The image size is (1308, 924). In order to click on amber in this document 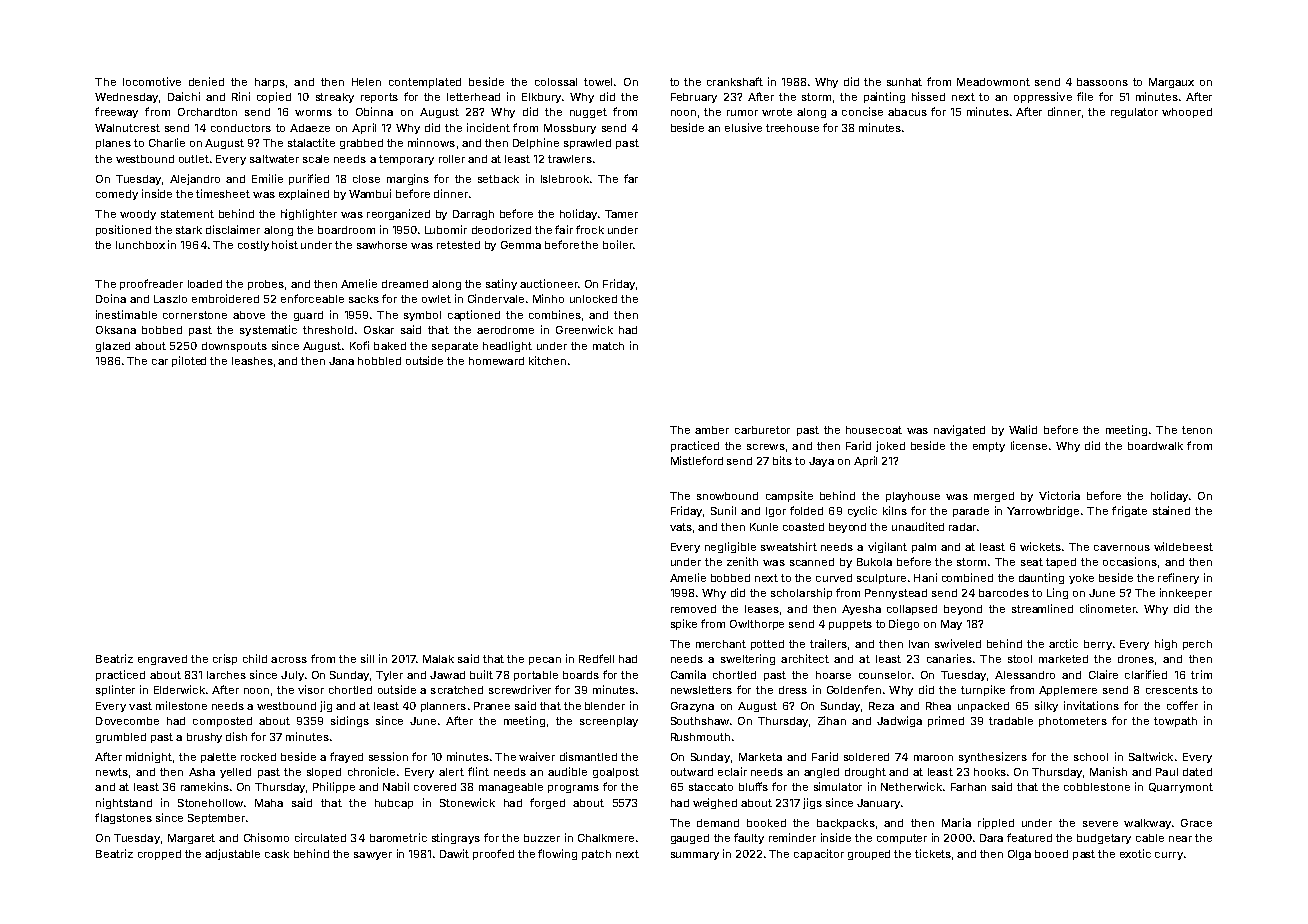, I will do `click(712, 430)`.
